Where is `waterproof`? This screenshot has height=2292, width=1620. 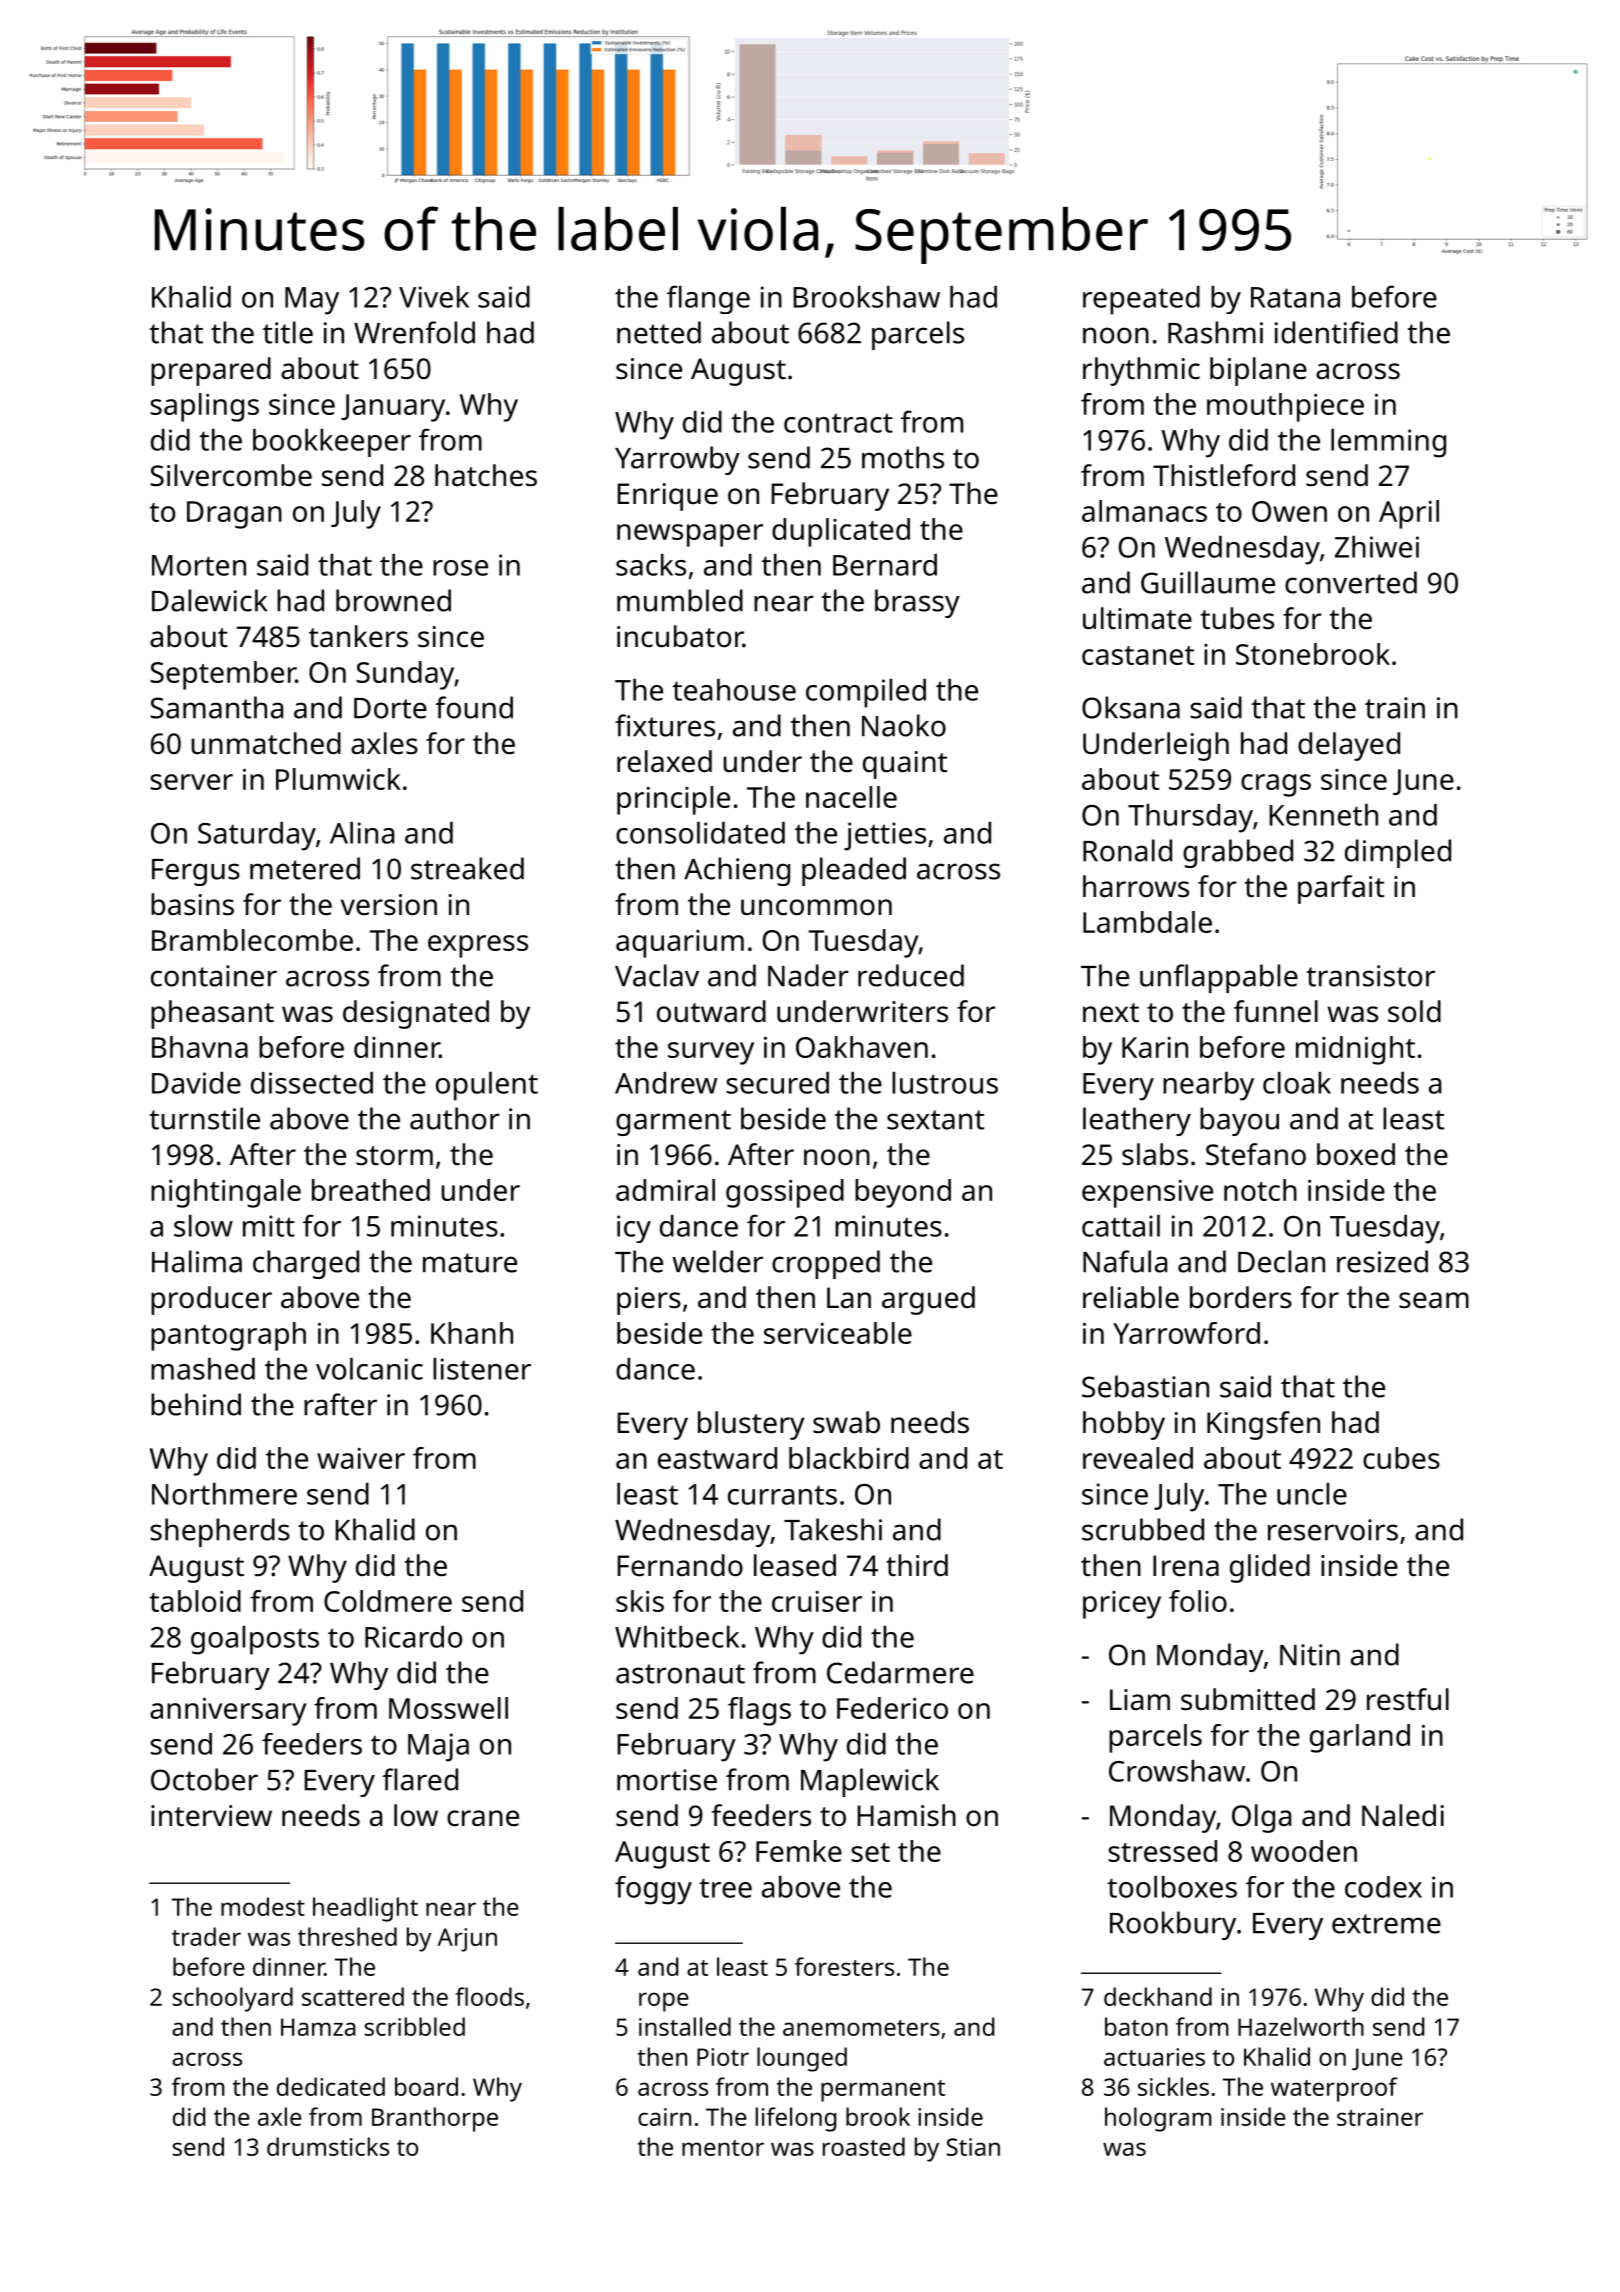 waterproof is located at coordinates (1334, 2089).
